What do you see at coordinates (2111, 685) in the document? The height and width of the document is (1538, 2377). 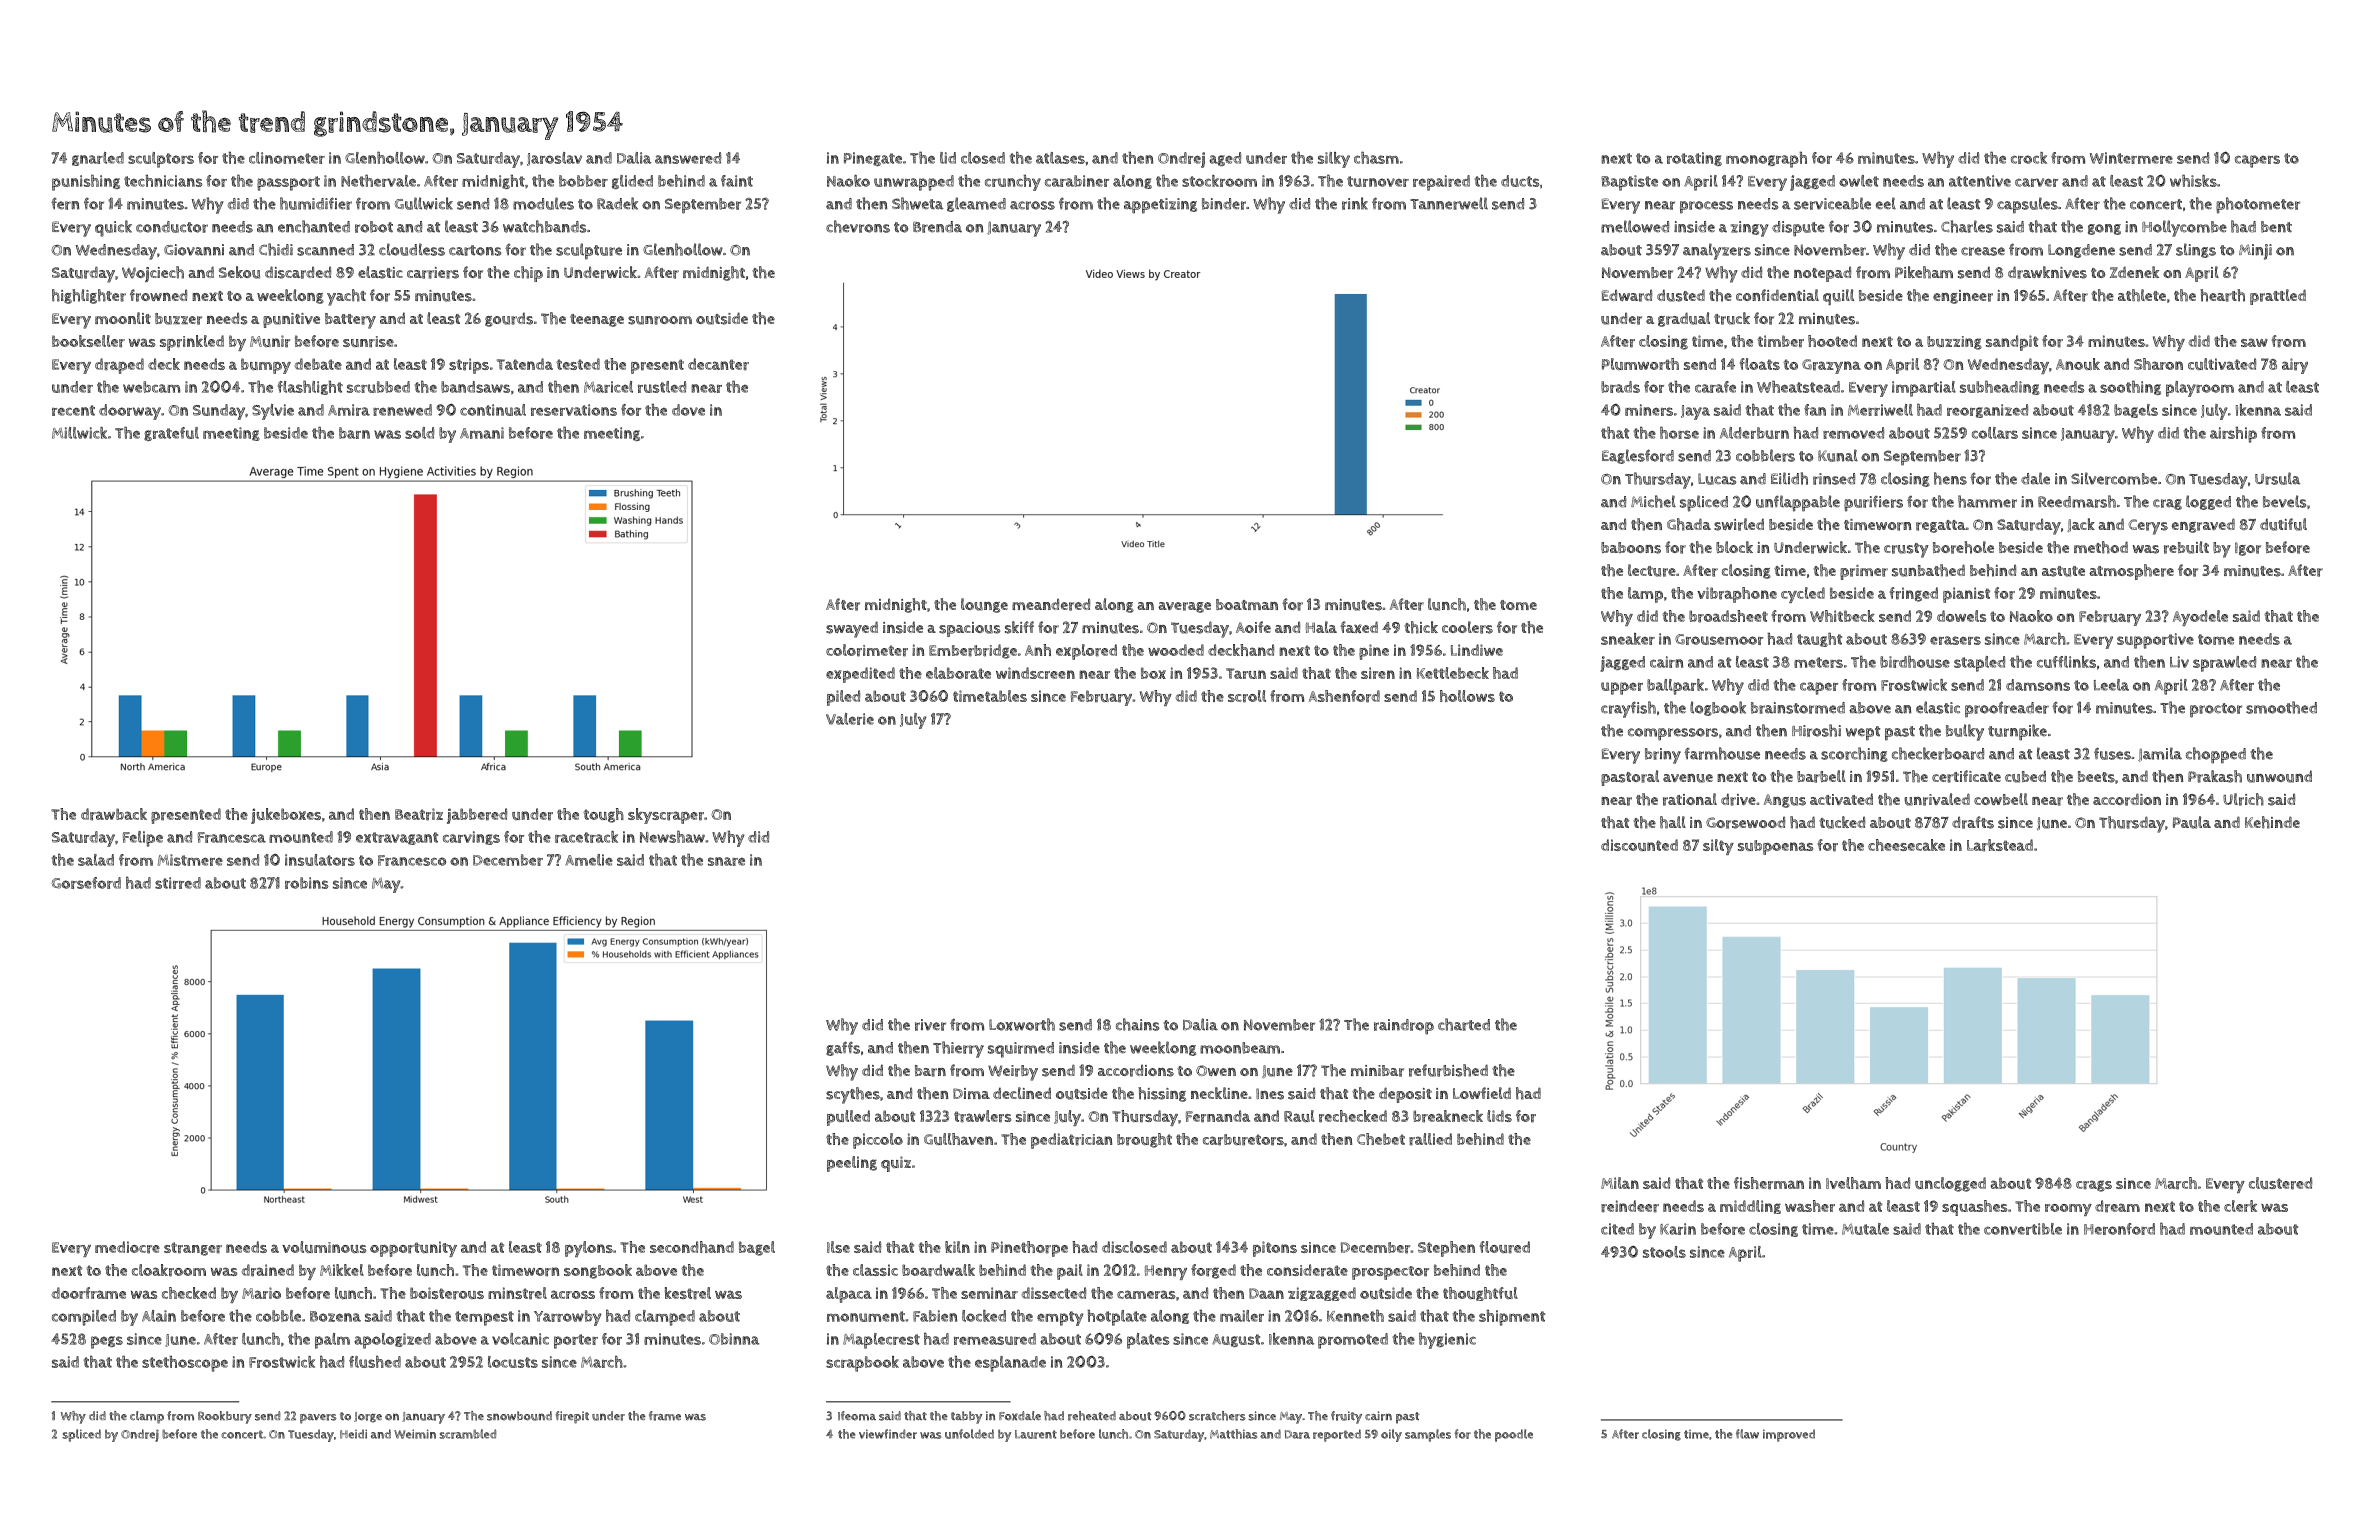 I see `Leela` at bounding box center [2111, 685].
